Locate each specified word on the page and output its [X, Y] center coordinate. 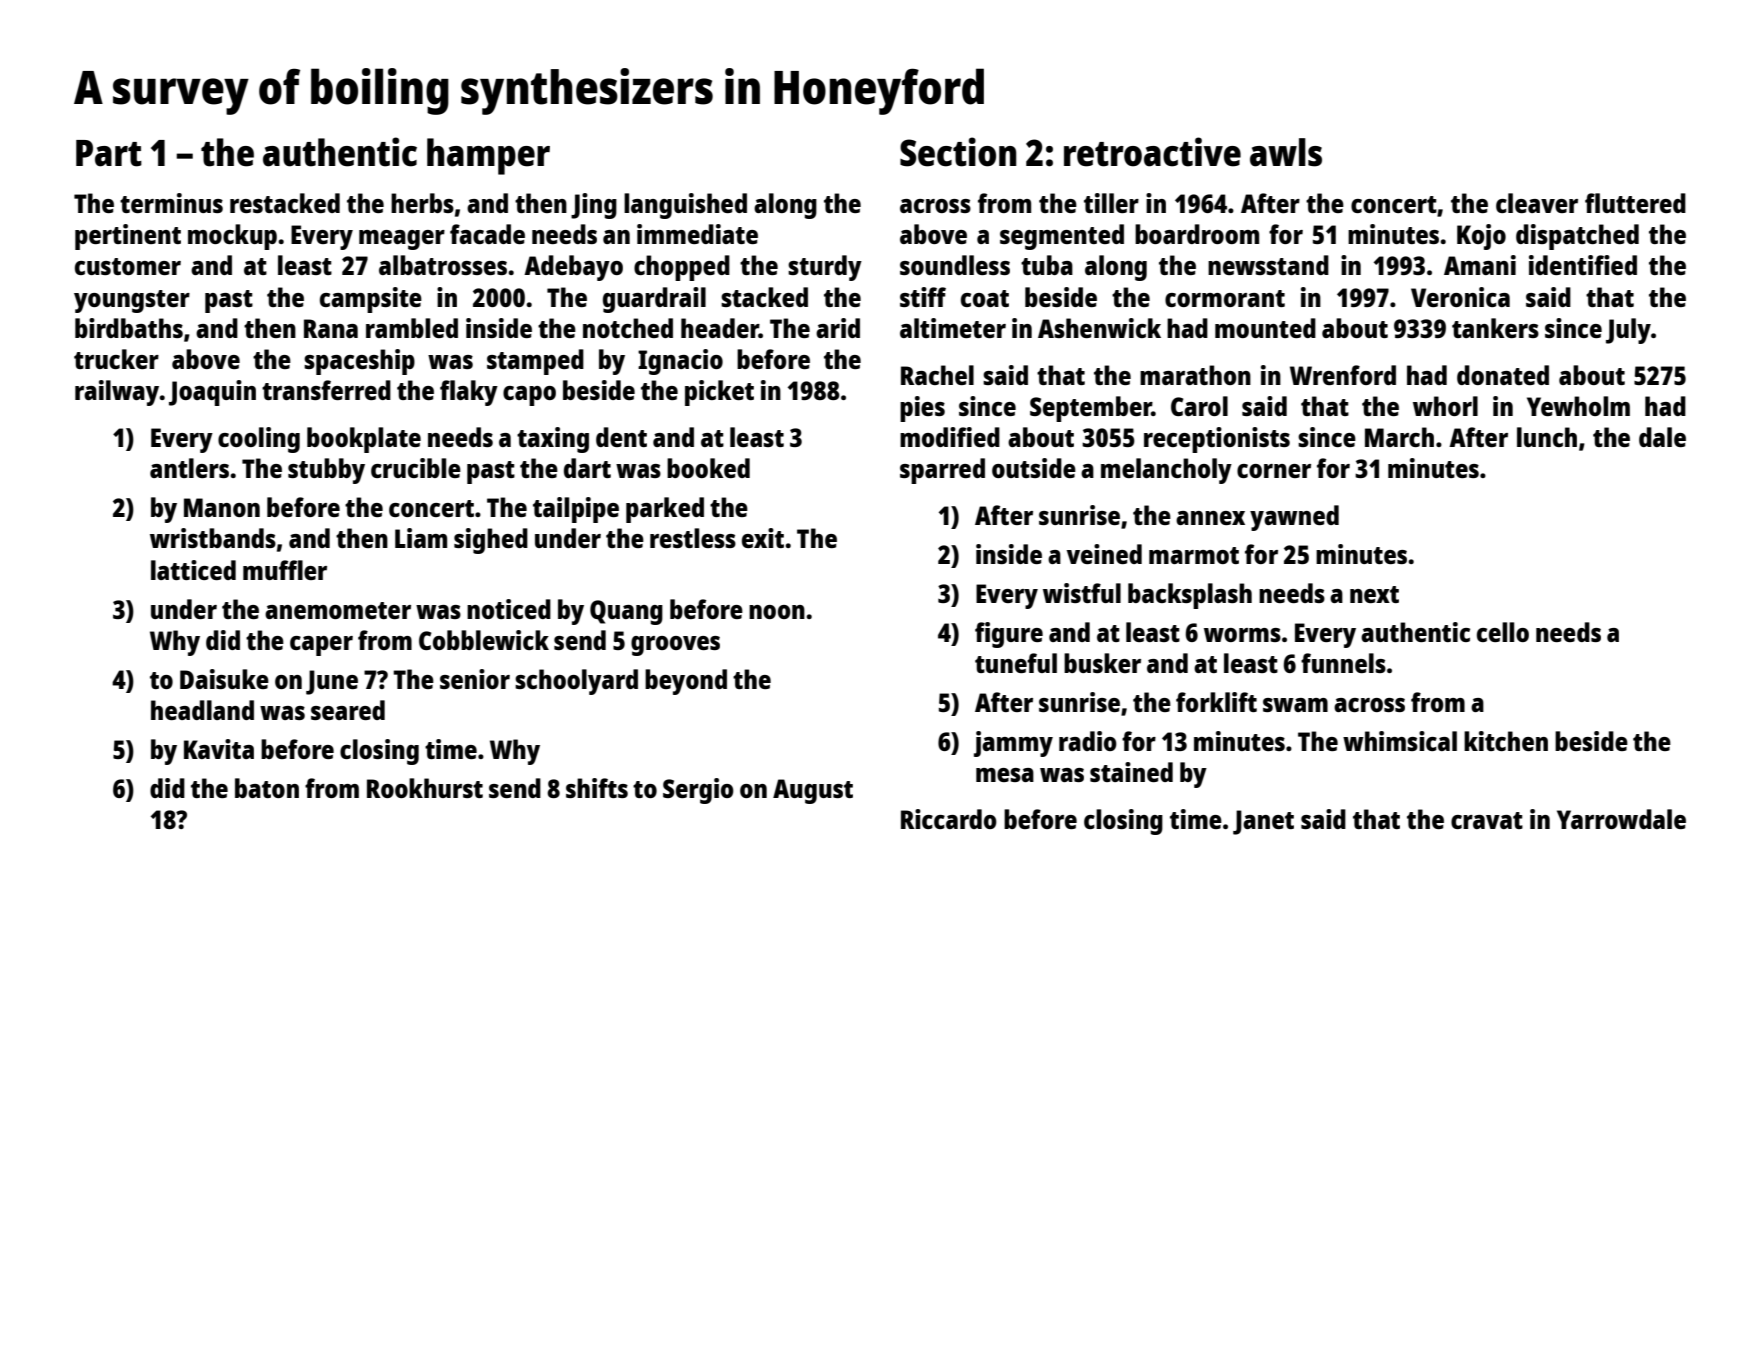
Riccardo [949, 819]
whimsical [1400, 741]
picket [719, 393]
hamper [488, 156]
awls [1286, 152]
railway [117, 393]
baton [267, 788]
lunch [1547, 437]
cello [1503, 632]
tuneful [1016, 663]
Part [109, 153]
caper [321, 646]
